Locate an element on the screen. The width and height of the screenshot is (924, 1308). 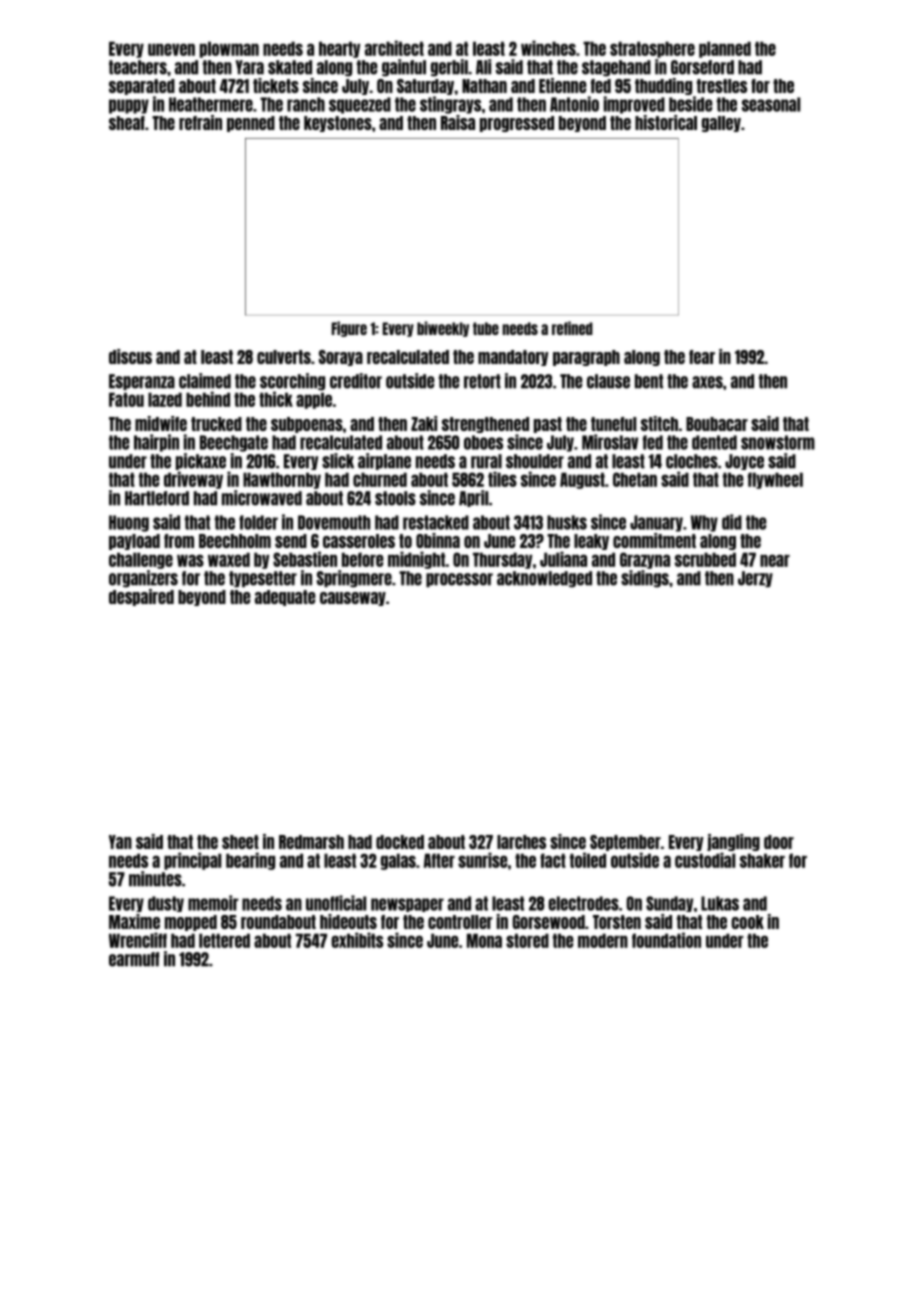
Mona is located at coordinates (484, 940).
